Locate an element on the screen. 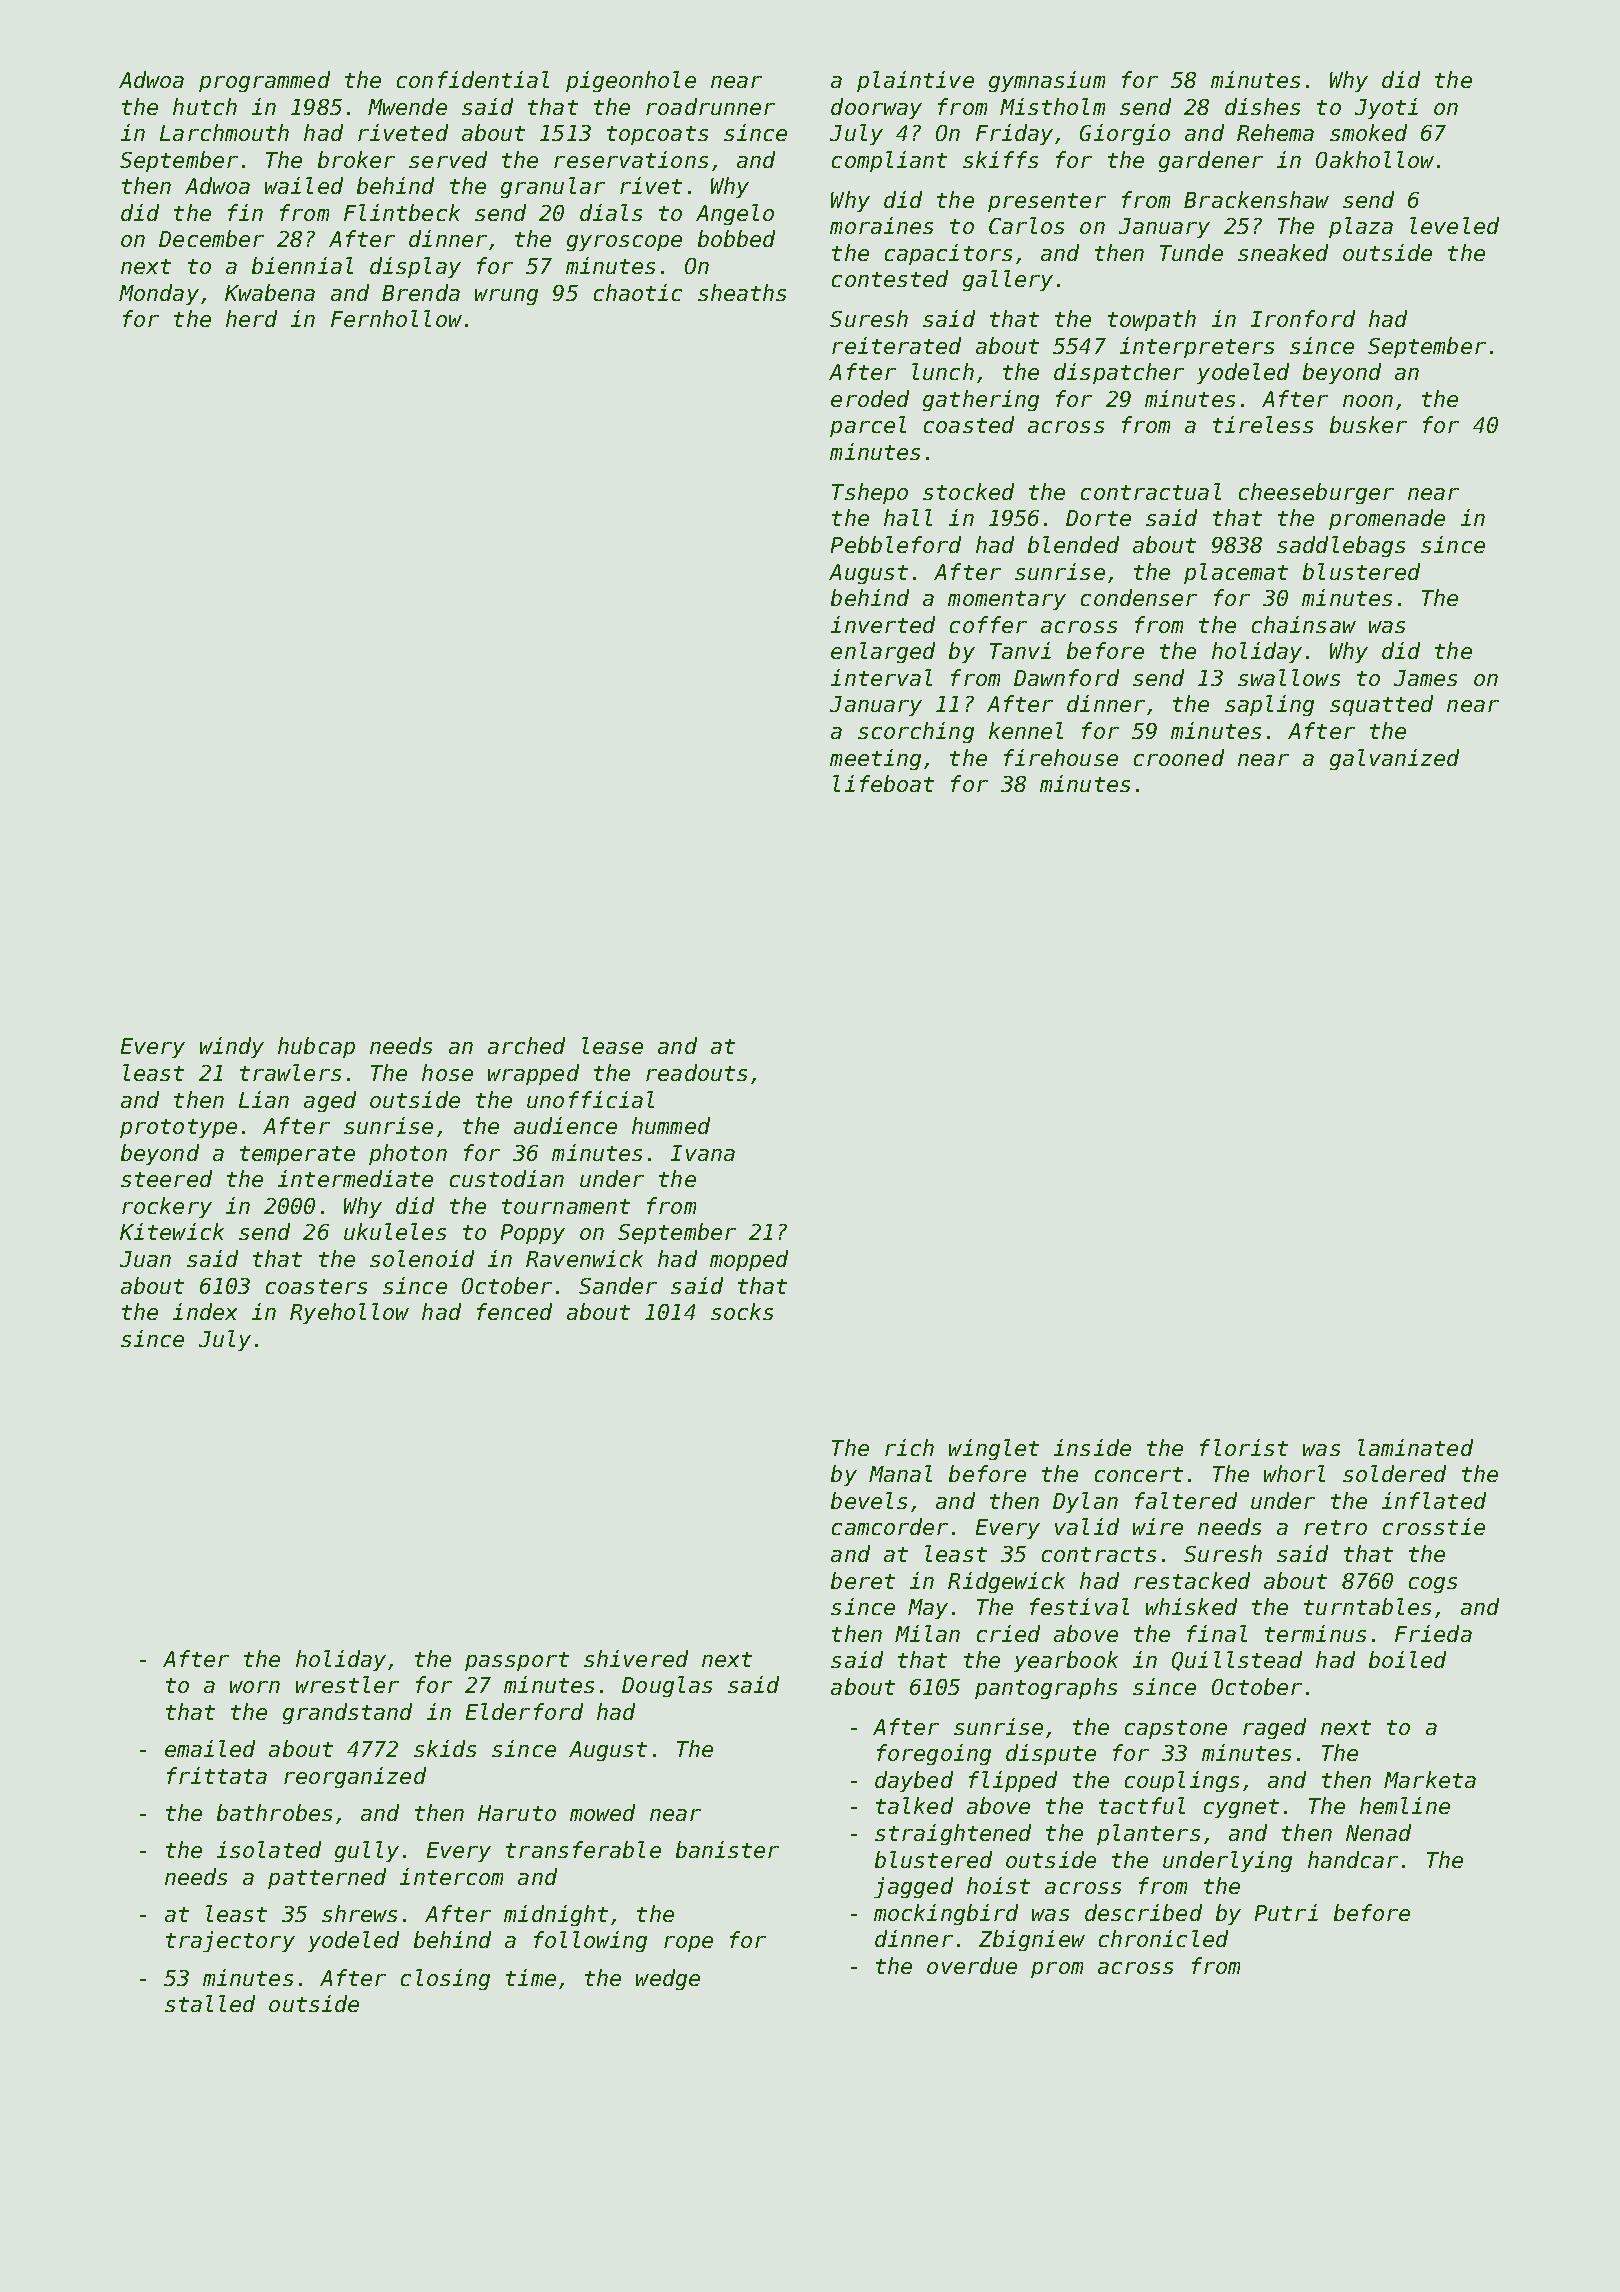 This screenshot has width=1620, height=2292. worn is located at coordinates (255, 1687).
